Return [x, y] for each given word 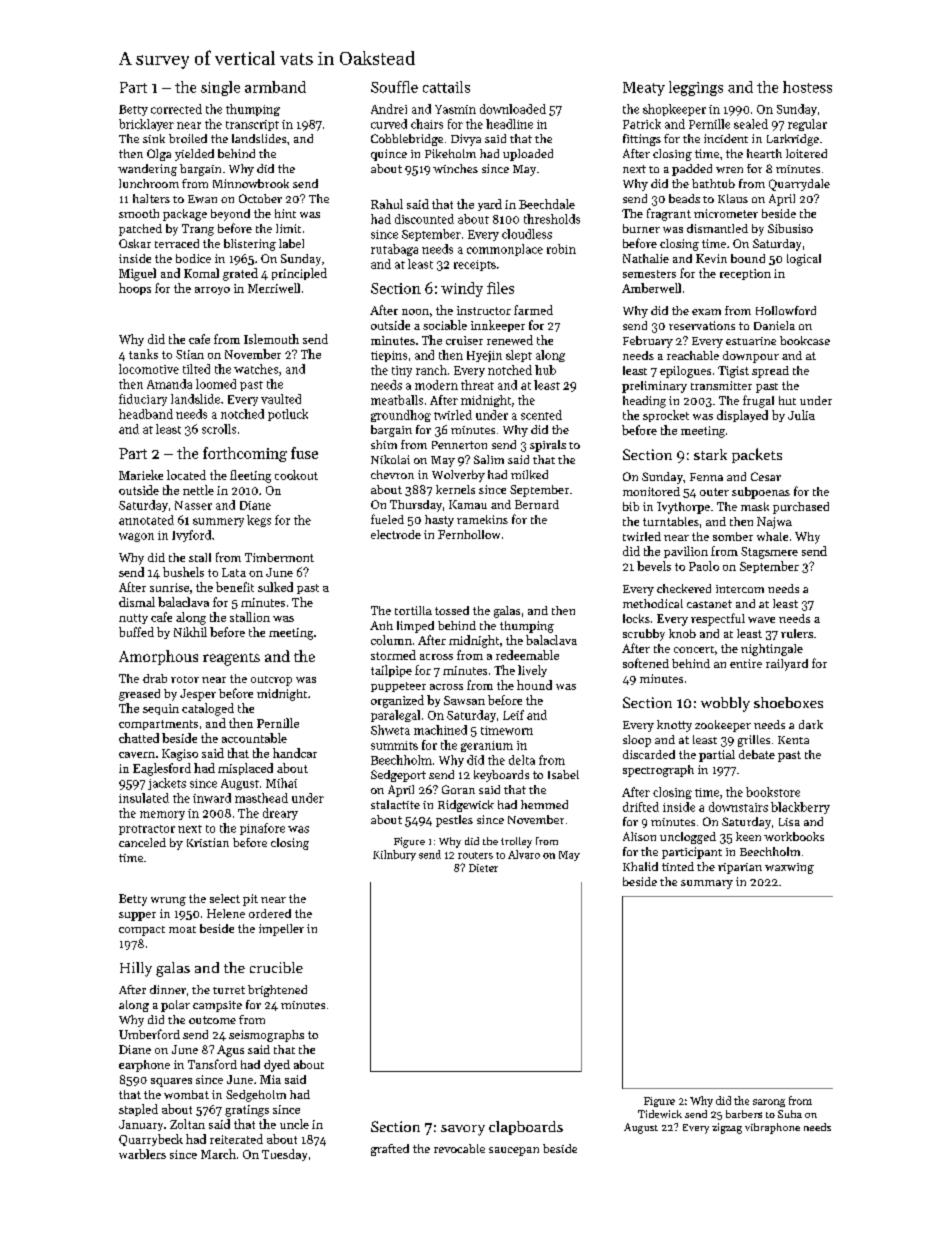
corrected [176, 109]
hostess [807, 87]
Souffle [394, 87]
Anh [381, 625]
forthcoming [245, 454]
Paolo [704, 566]
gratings [247, 1111]
